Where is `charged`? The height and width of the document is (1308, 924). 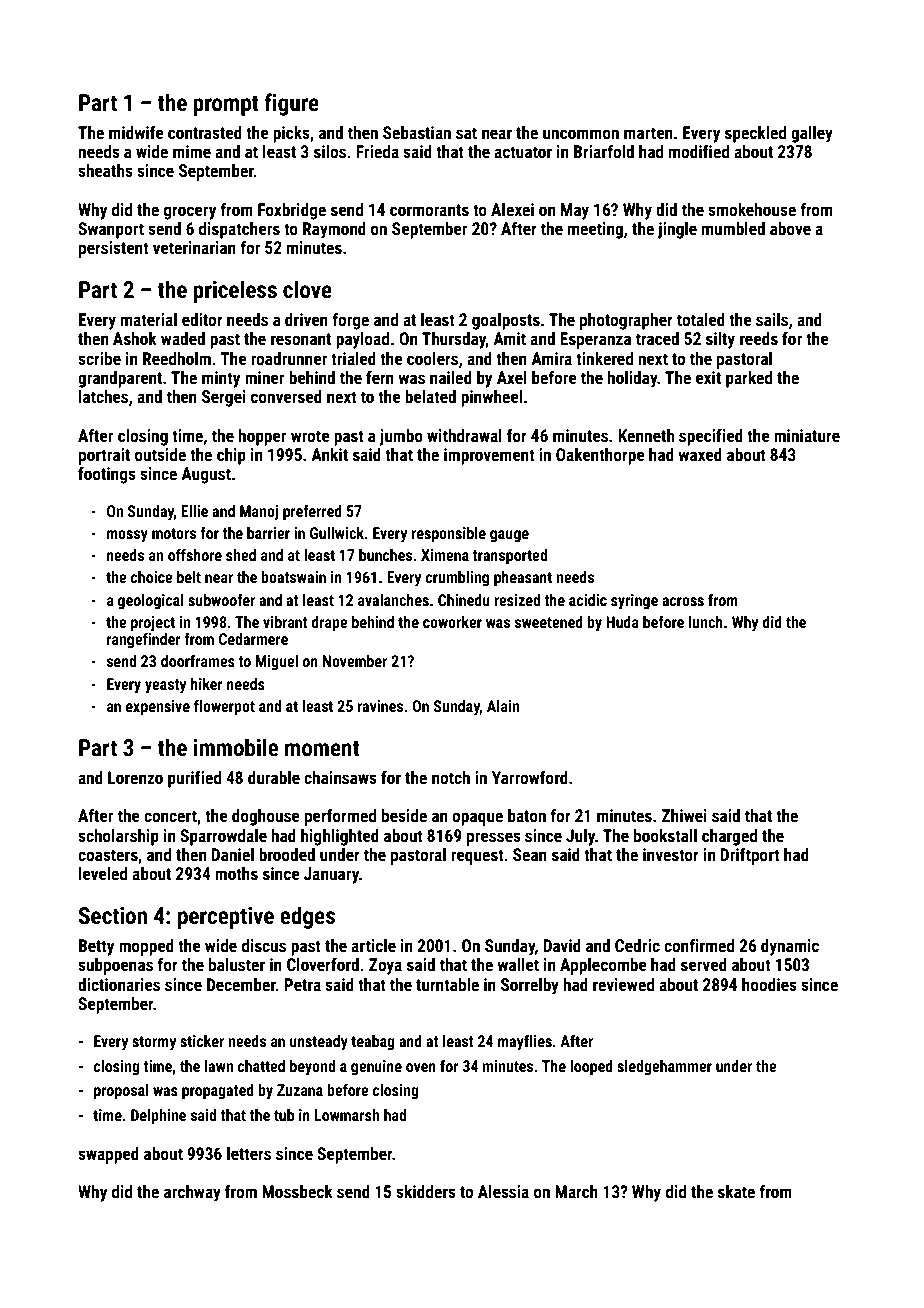 charged is located at coordinates (729, 837).
